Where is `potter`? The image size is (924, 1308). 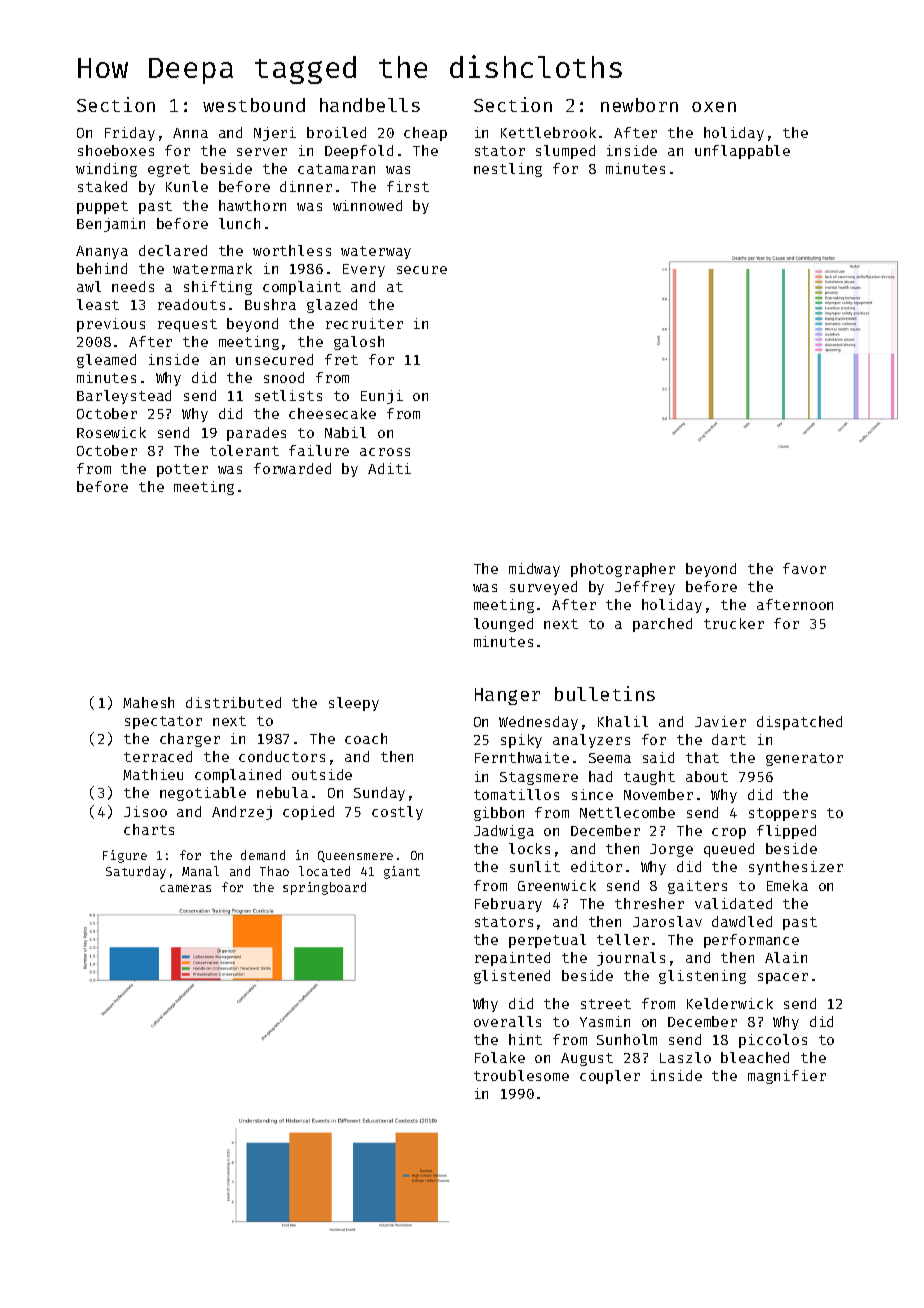
potter is located at coordinates (182, 470).
